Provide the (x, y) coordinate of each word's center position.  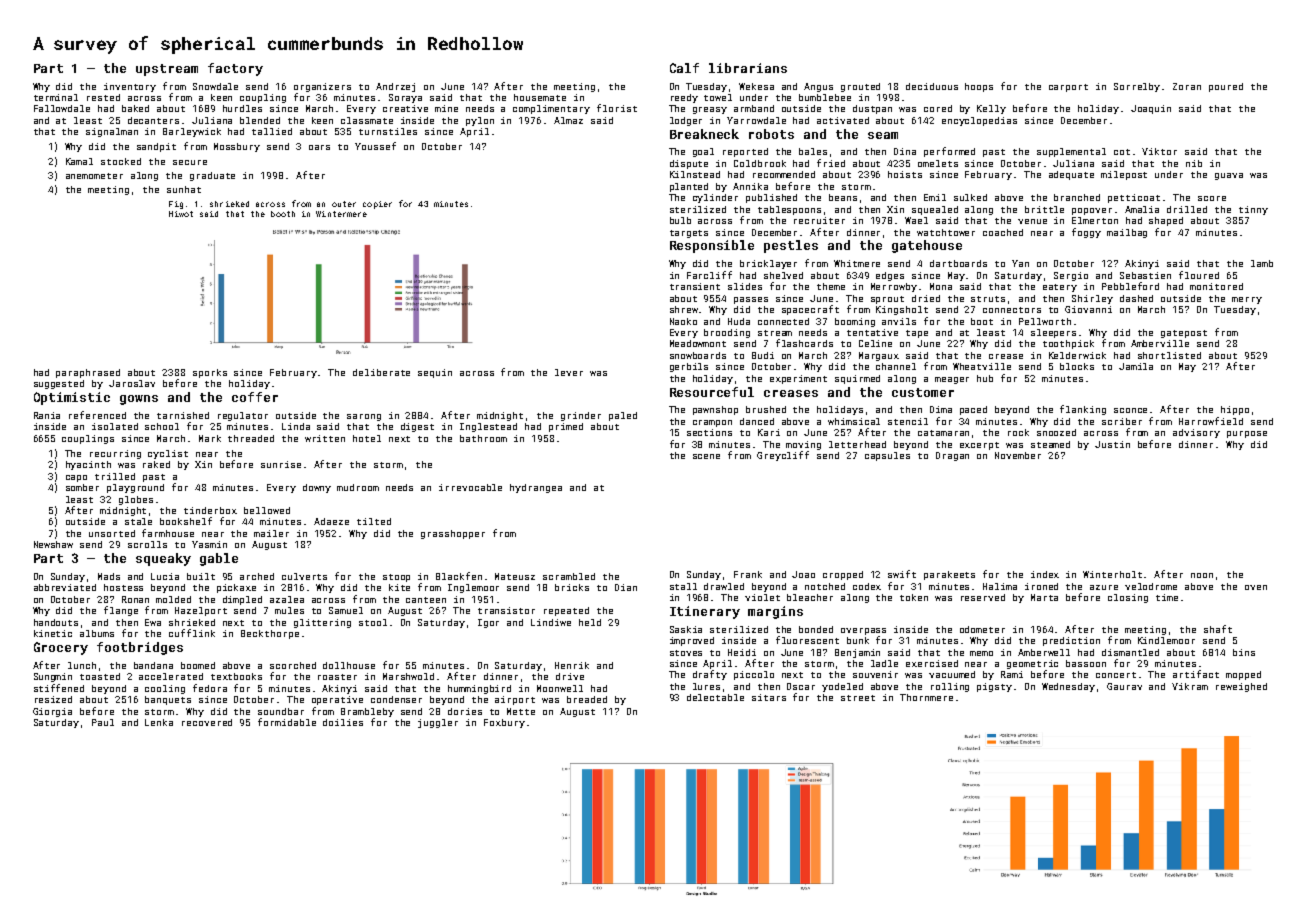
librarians (748, 68)
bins (1244, 652)
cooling (165, 689)
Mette (521, 711)
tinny (1253, 210)
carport (1068, 88)
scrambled (569, 576)
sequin (435, 373)
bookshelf (186, 521)
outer (344, 204)
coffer (255, 397)
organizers (322, 87)
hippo (1235, 410)
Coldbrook (760, 163)
